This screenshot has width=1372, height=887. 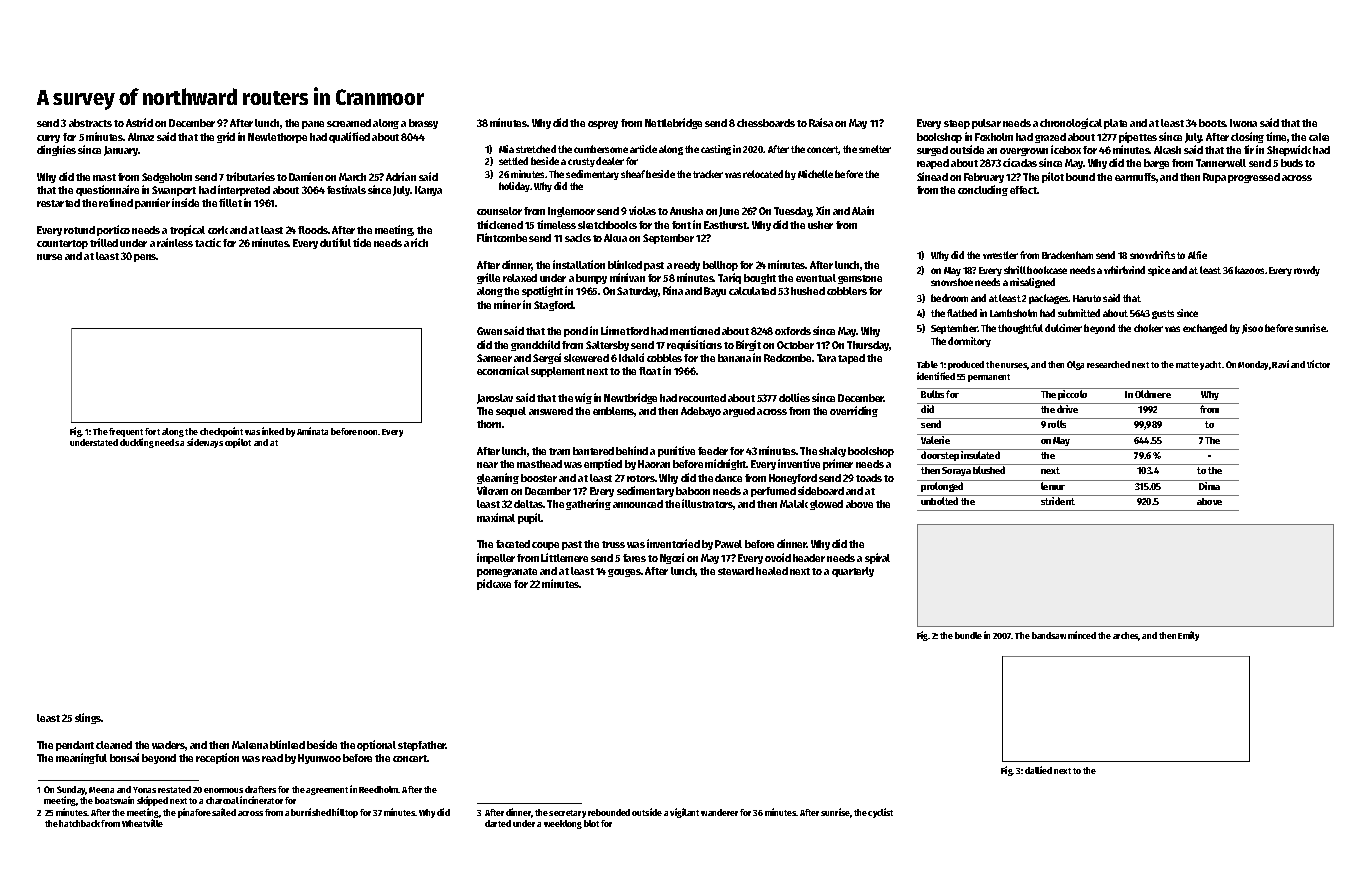 I want to click on noon, so click(x=367, y=432).
